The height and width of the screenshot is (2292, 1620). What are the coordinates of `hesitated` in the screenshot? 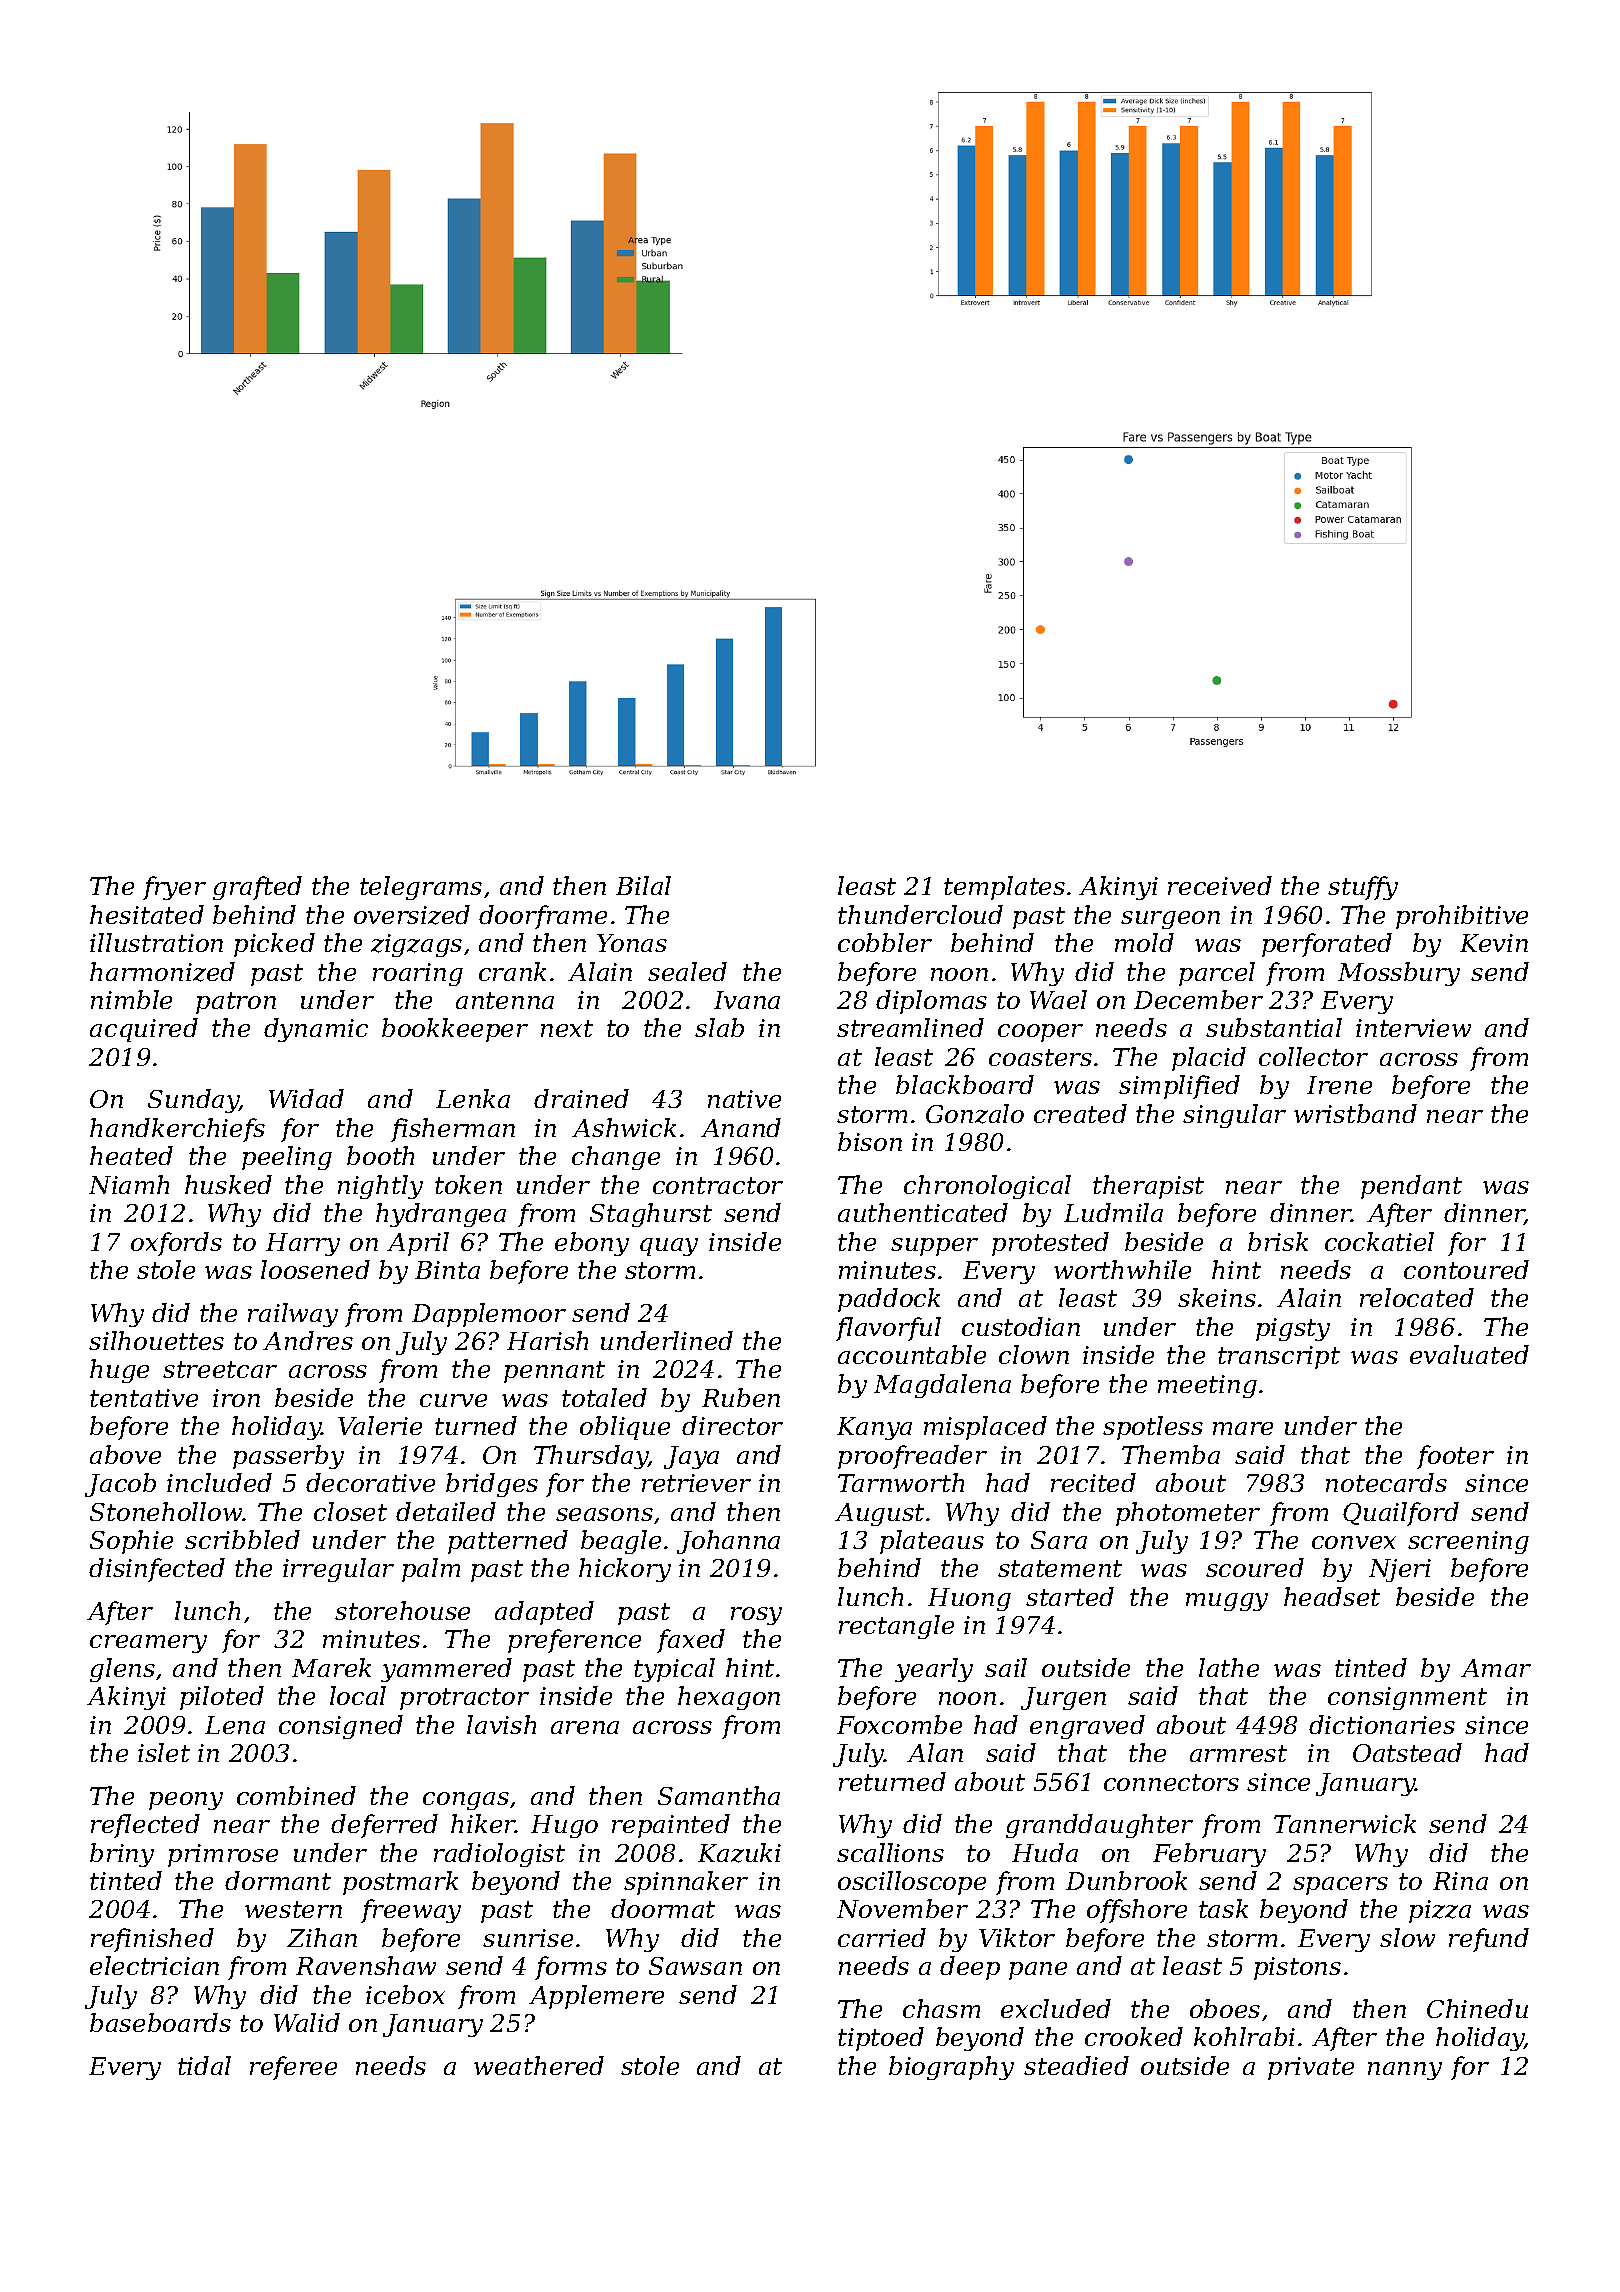 It's located at (147, 914).
